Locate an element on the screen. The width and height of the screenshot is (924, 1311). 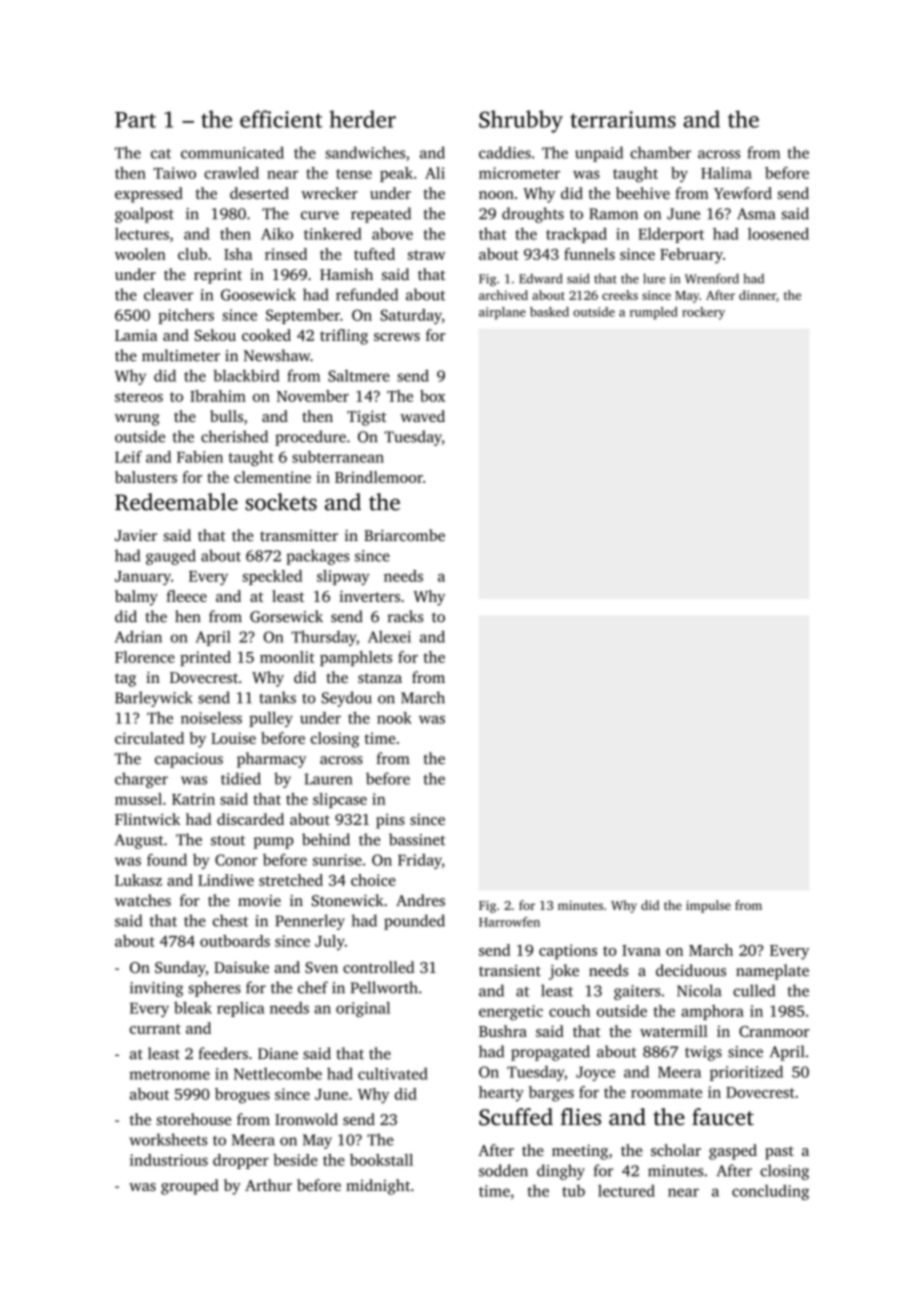
Yewford is located at coordinates (743, 193).
